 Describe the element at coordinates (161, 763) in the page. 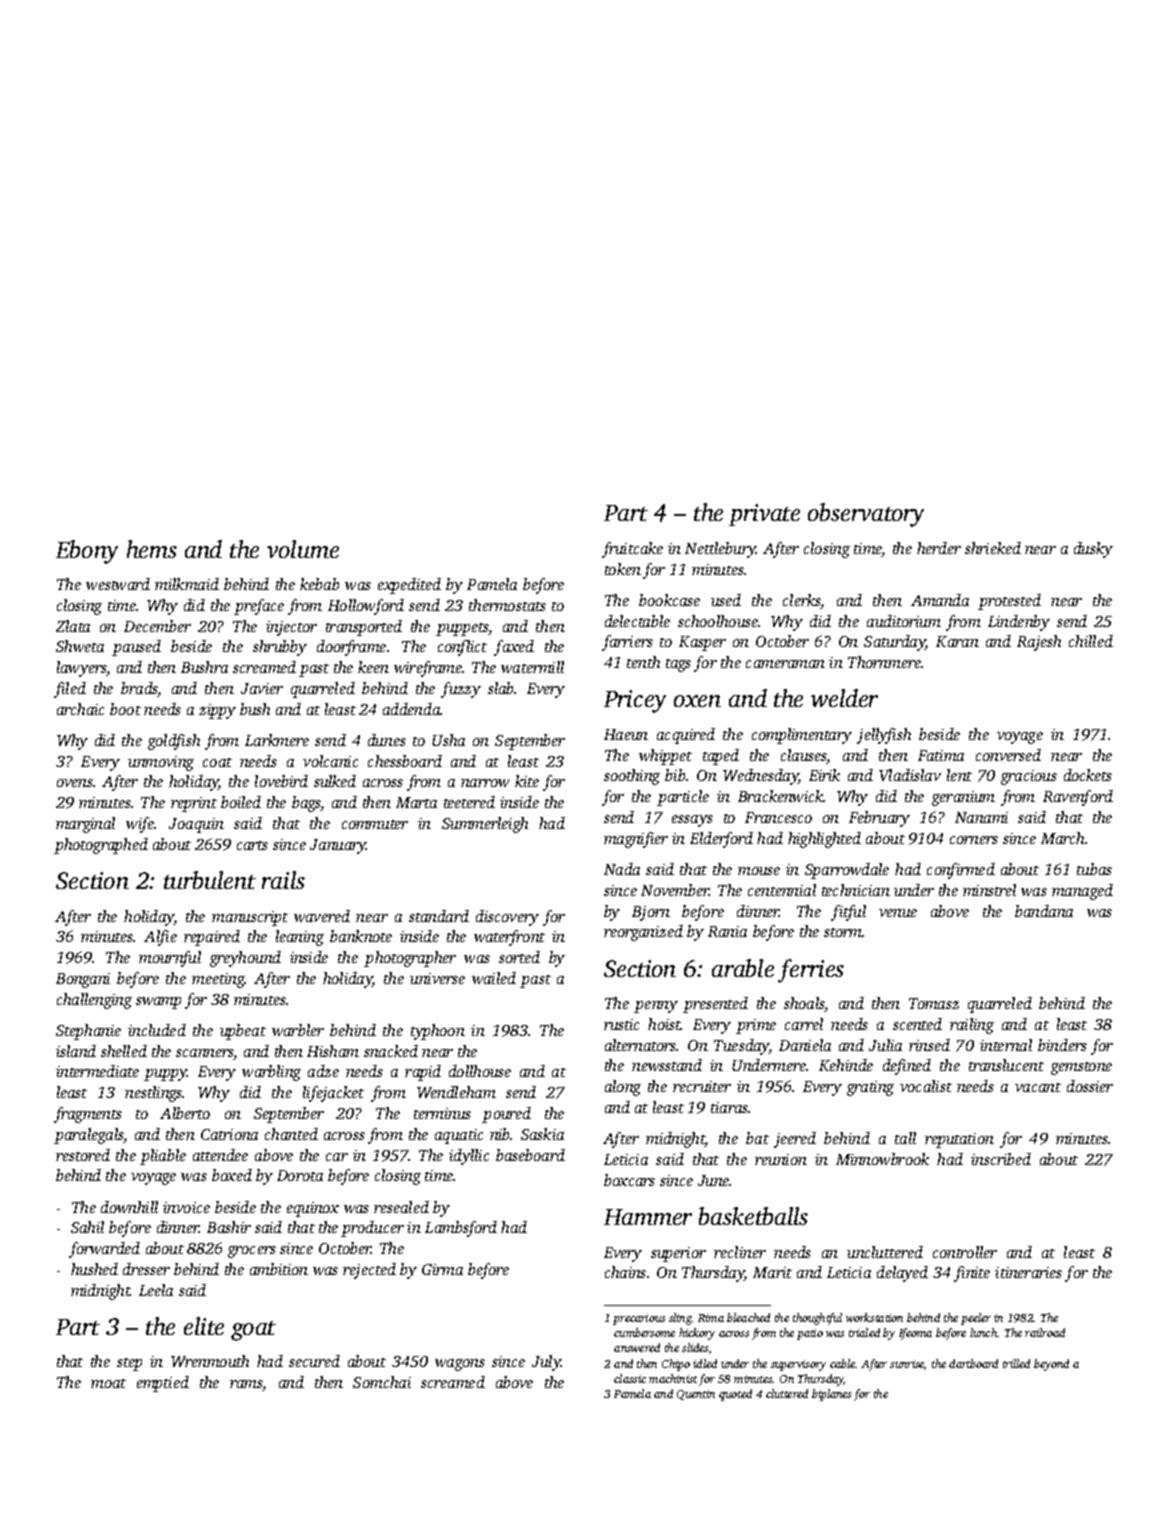

I see `unmoving` at that location.
